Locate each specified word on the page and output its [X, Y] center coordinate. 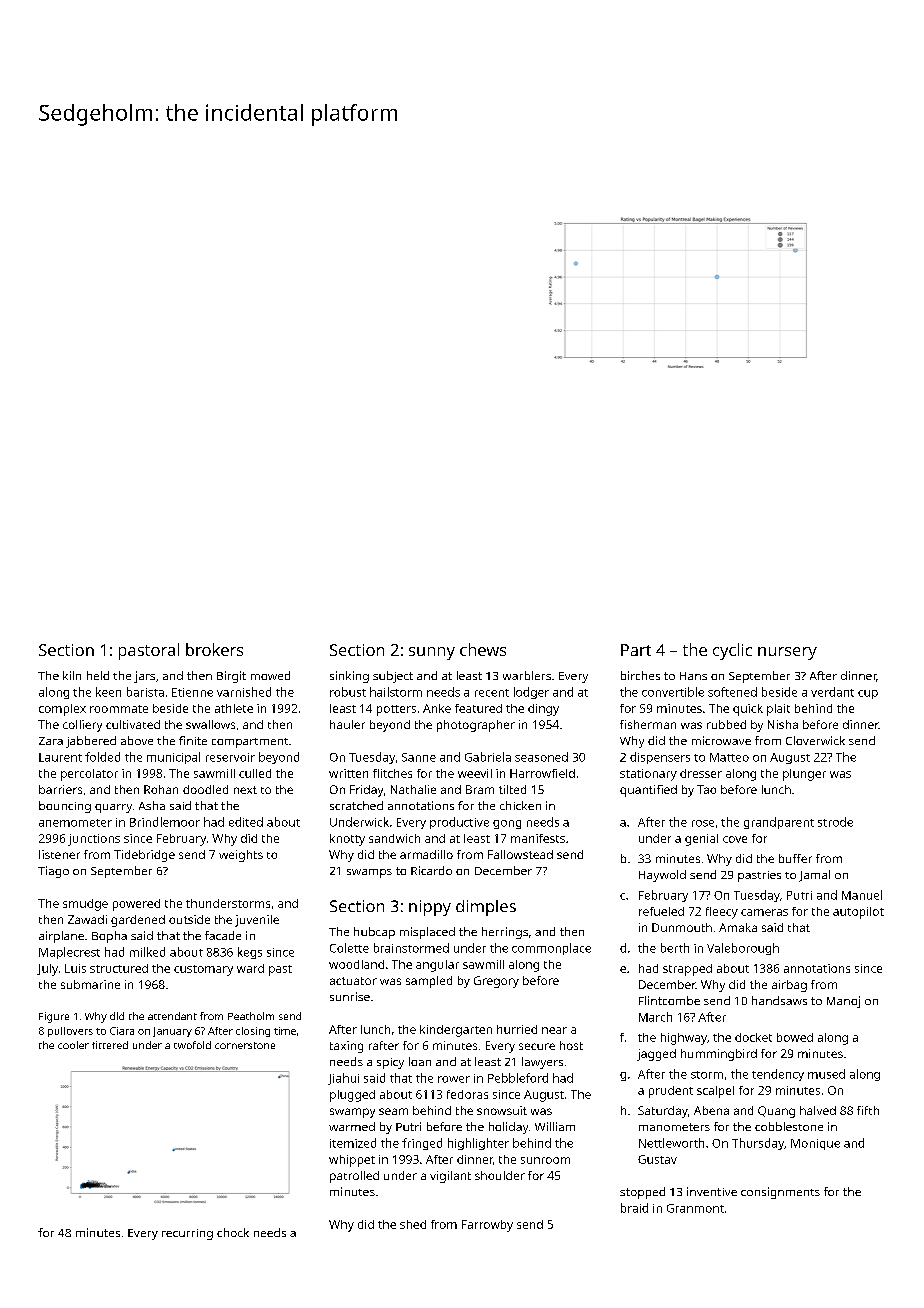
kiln [72, 675]
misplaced [427, 933]
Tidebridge [144, 856]
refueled [661, 911]
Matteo [729, 757]
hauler [347, 724]
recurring [187, 1234]
